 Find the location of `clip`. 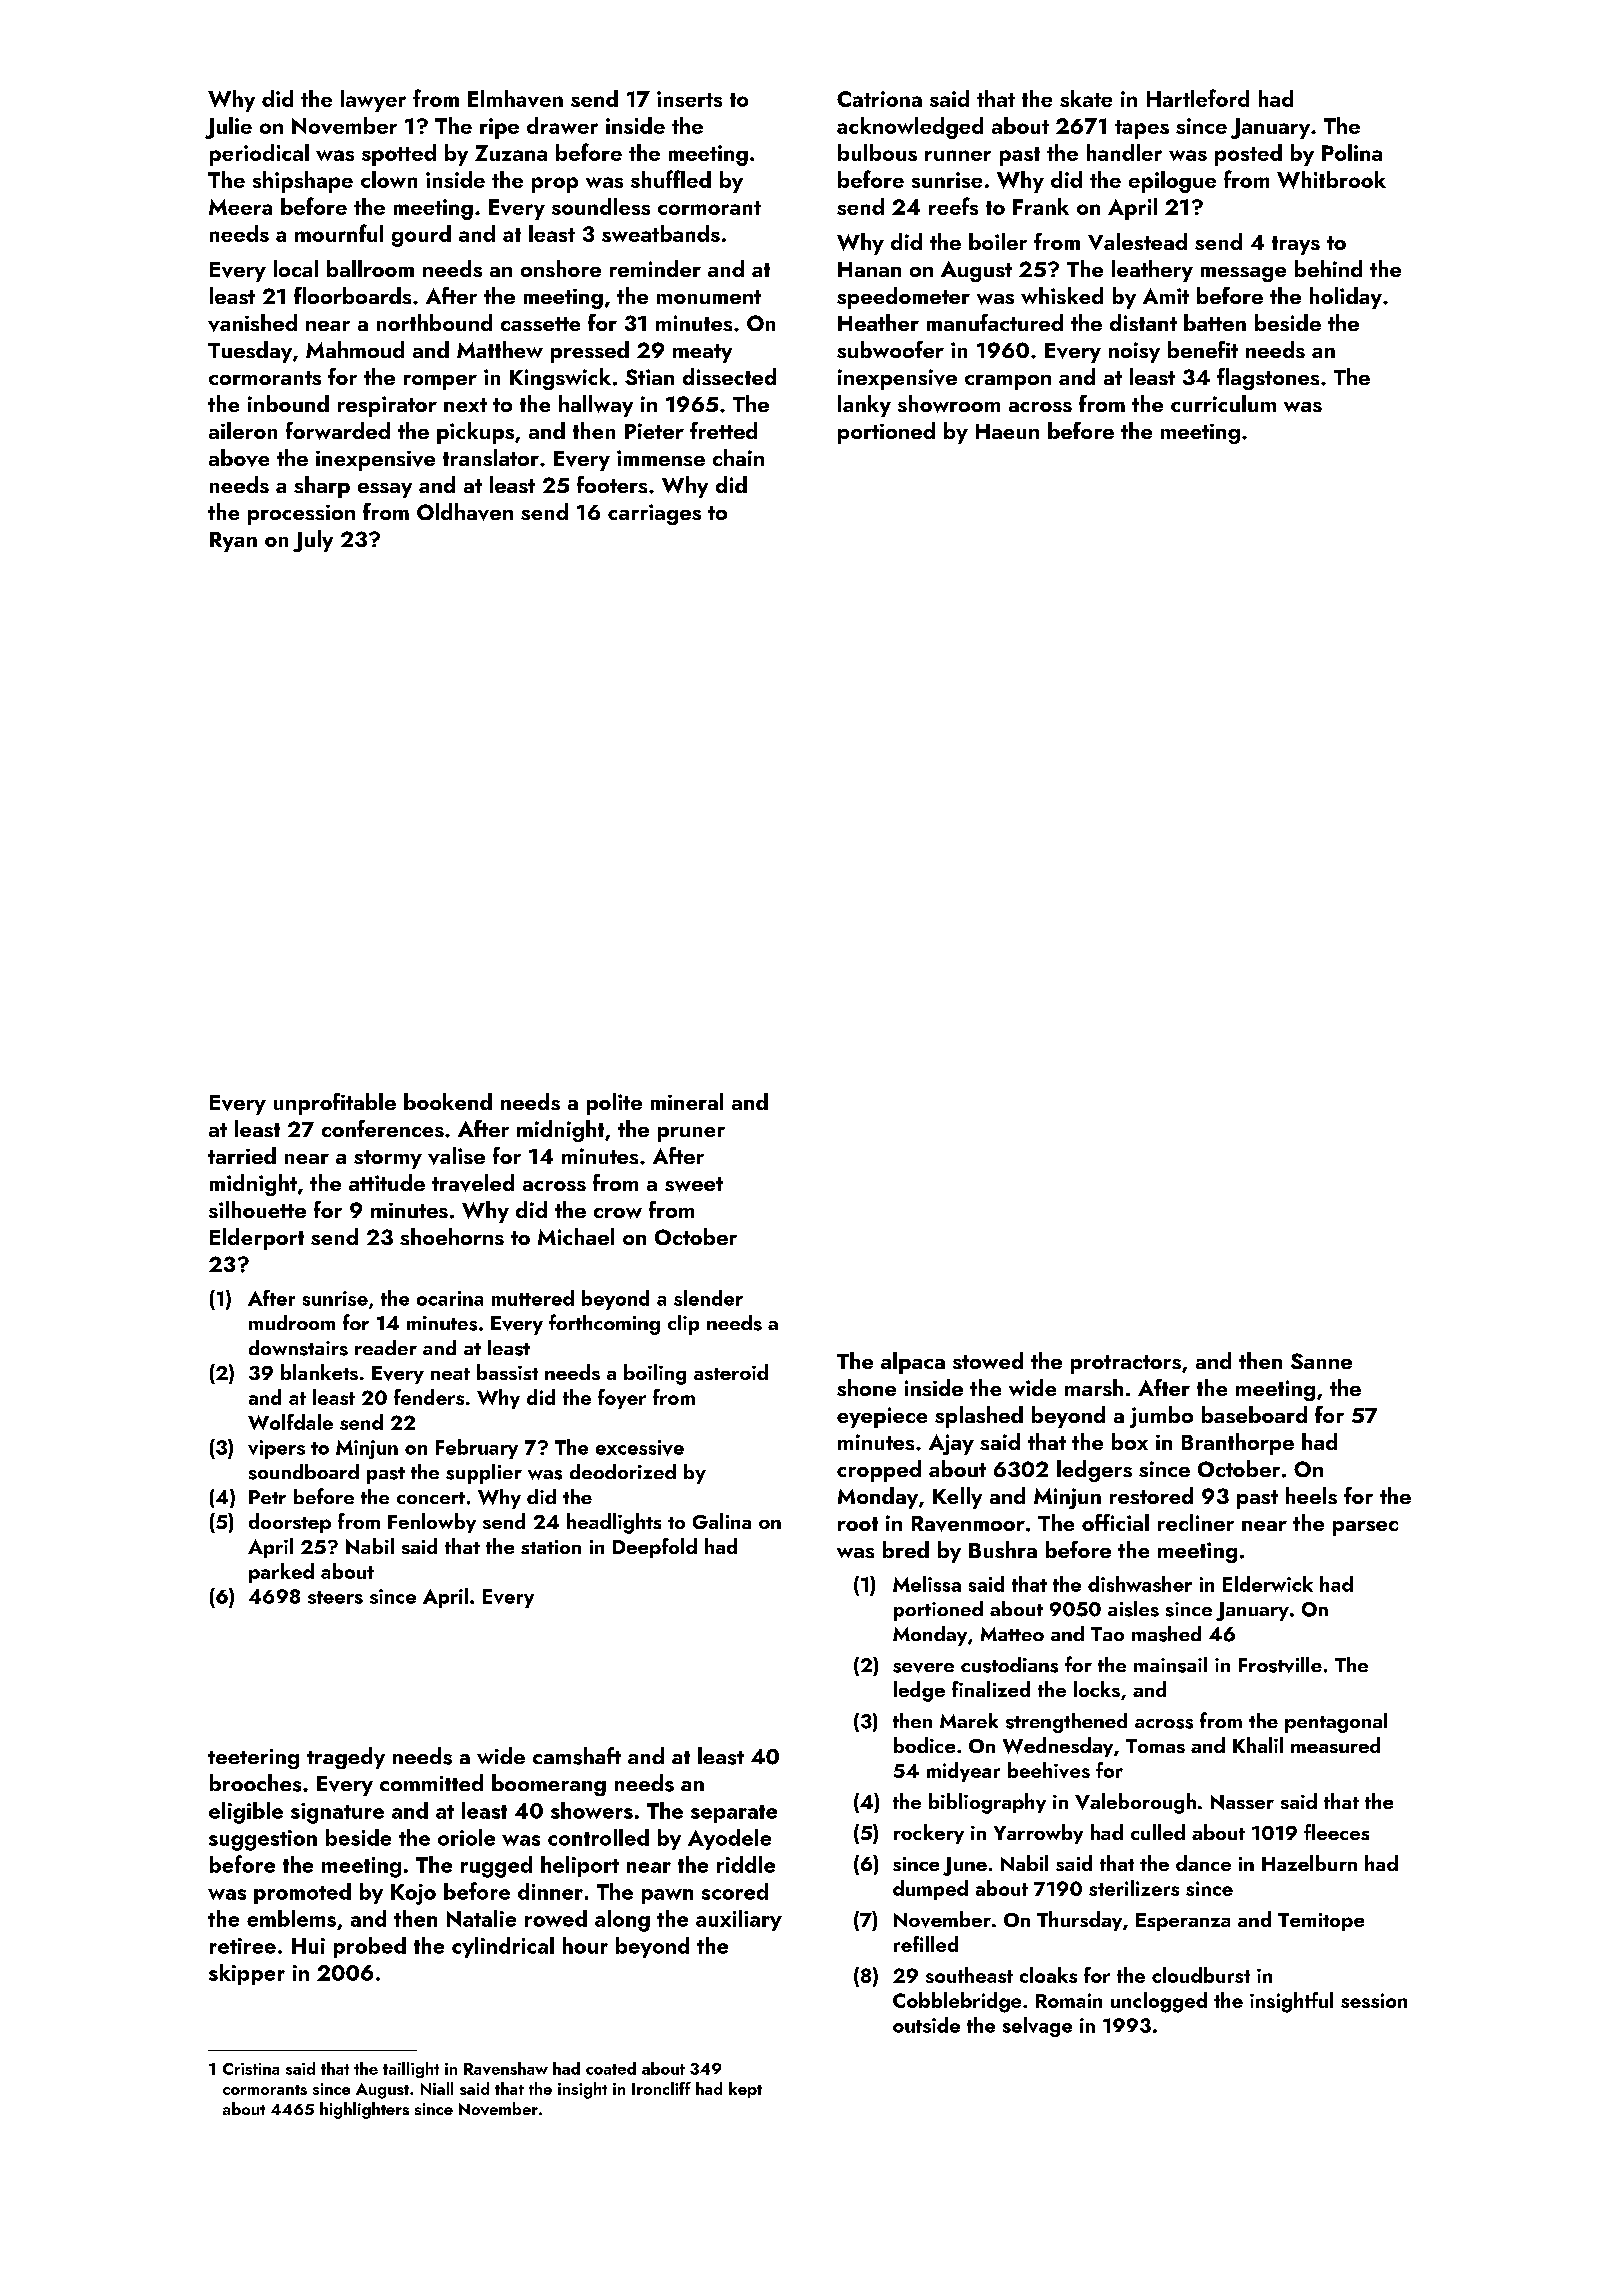

clip is located at coordinates (683, 1325).
